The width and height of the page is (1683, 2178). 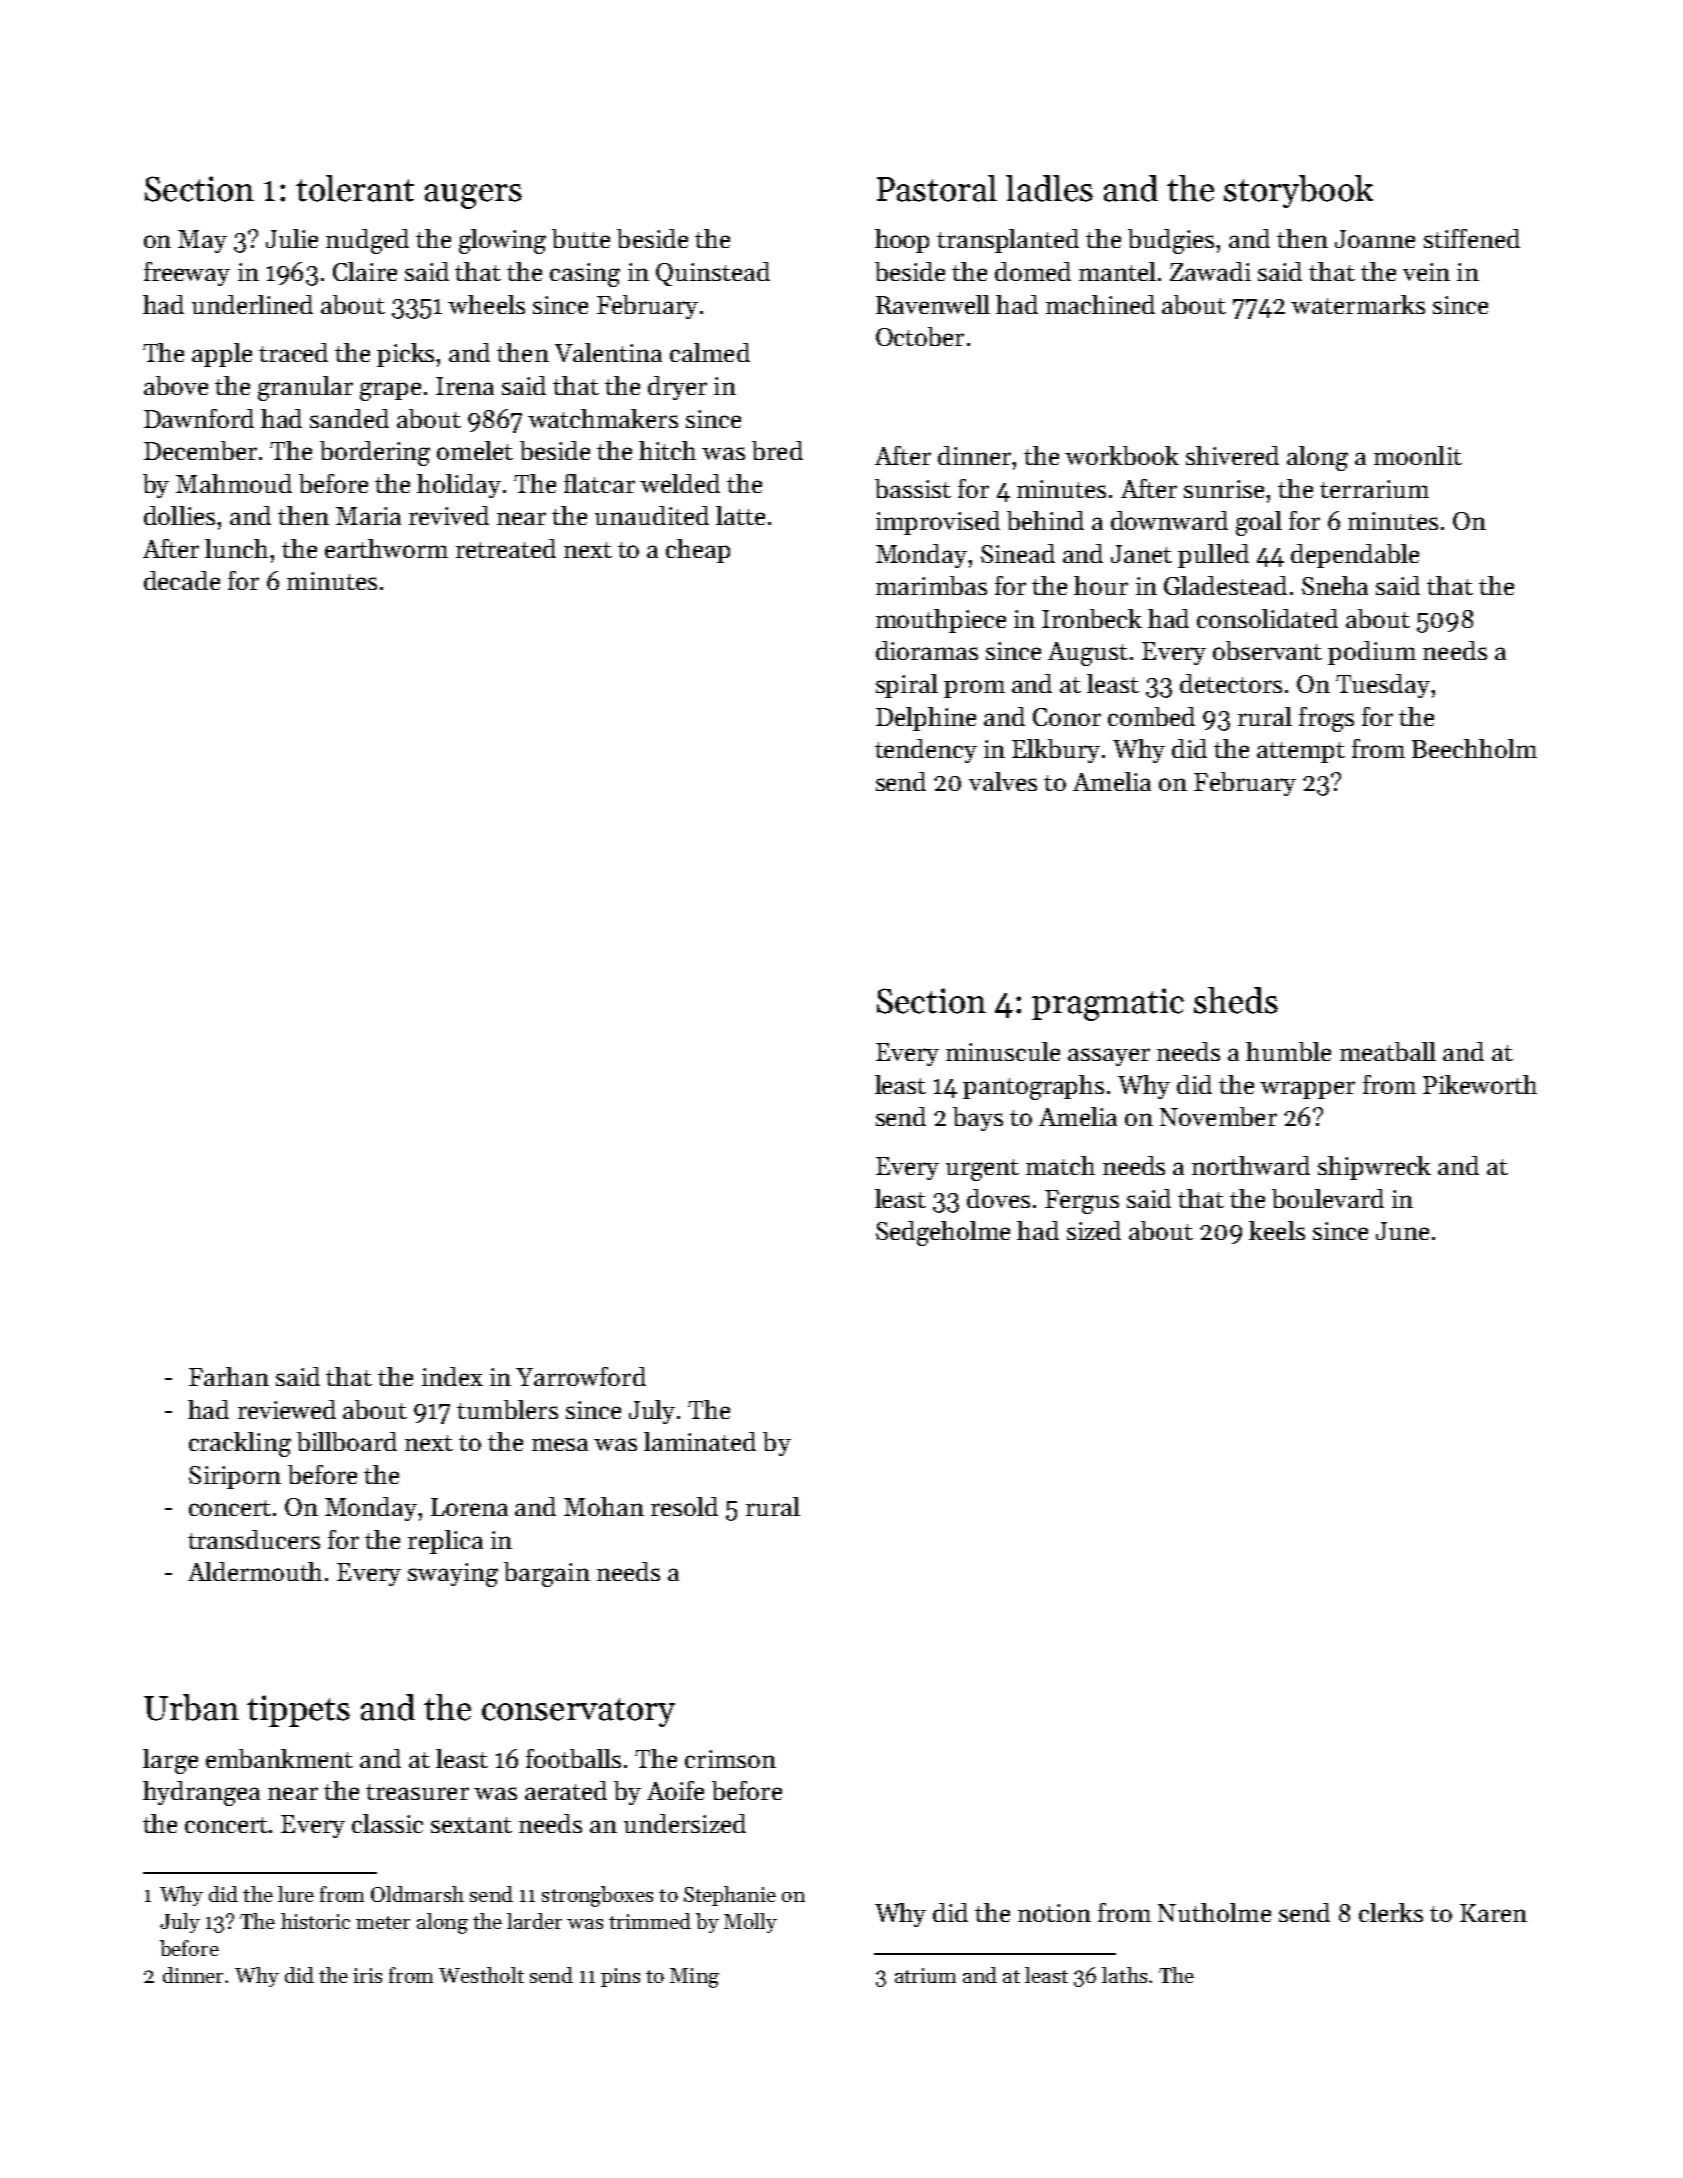 I want to click on Sedgeholme, so click(x=943, y=1233).
